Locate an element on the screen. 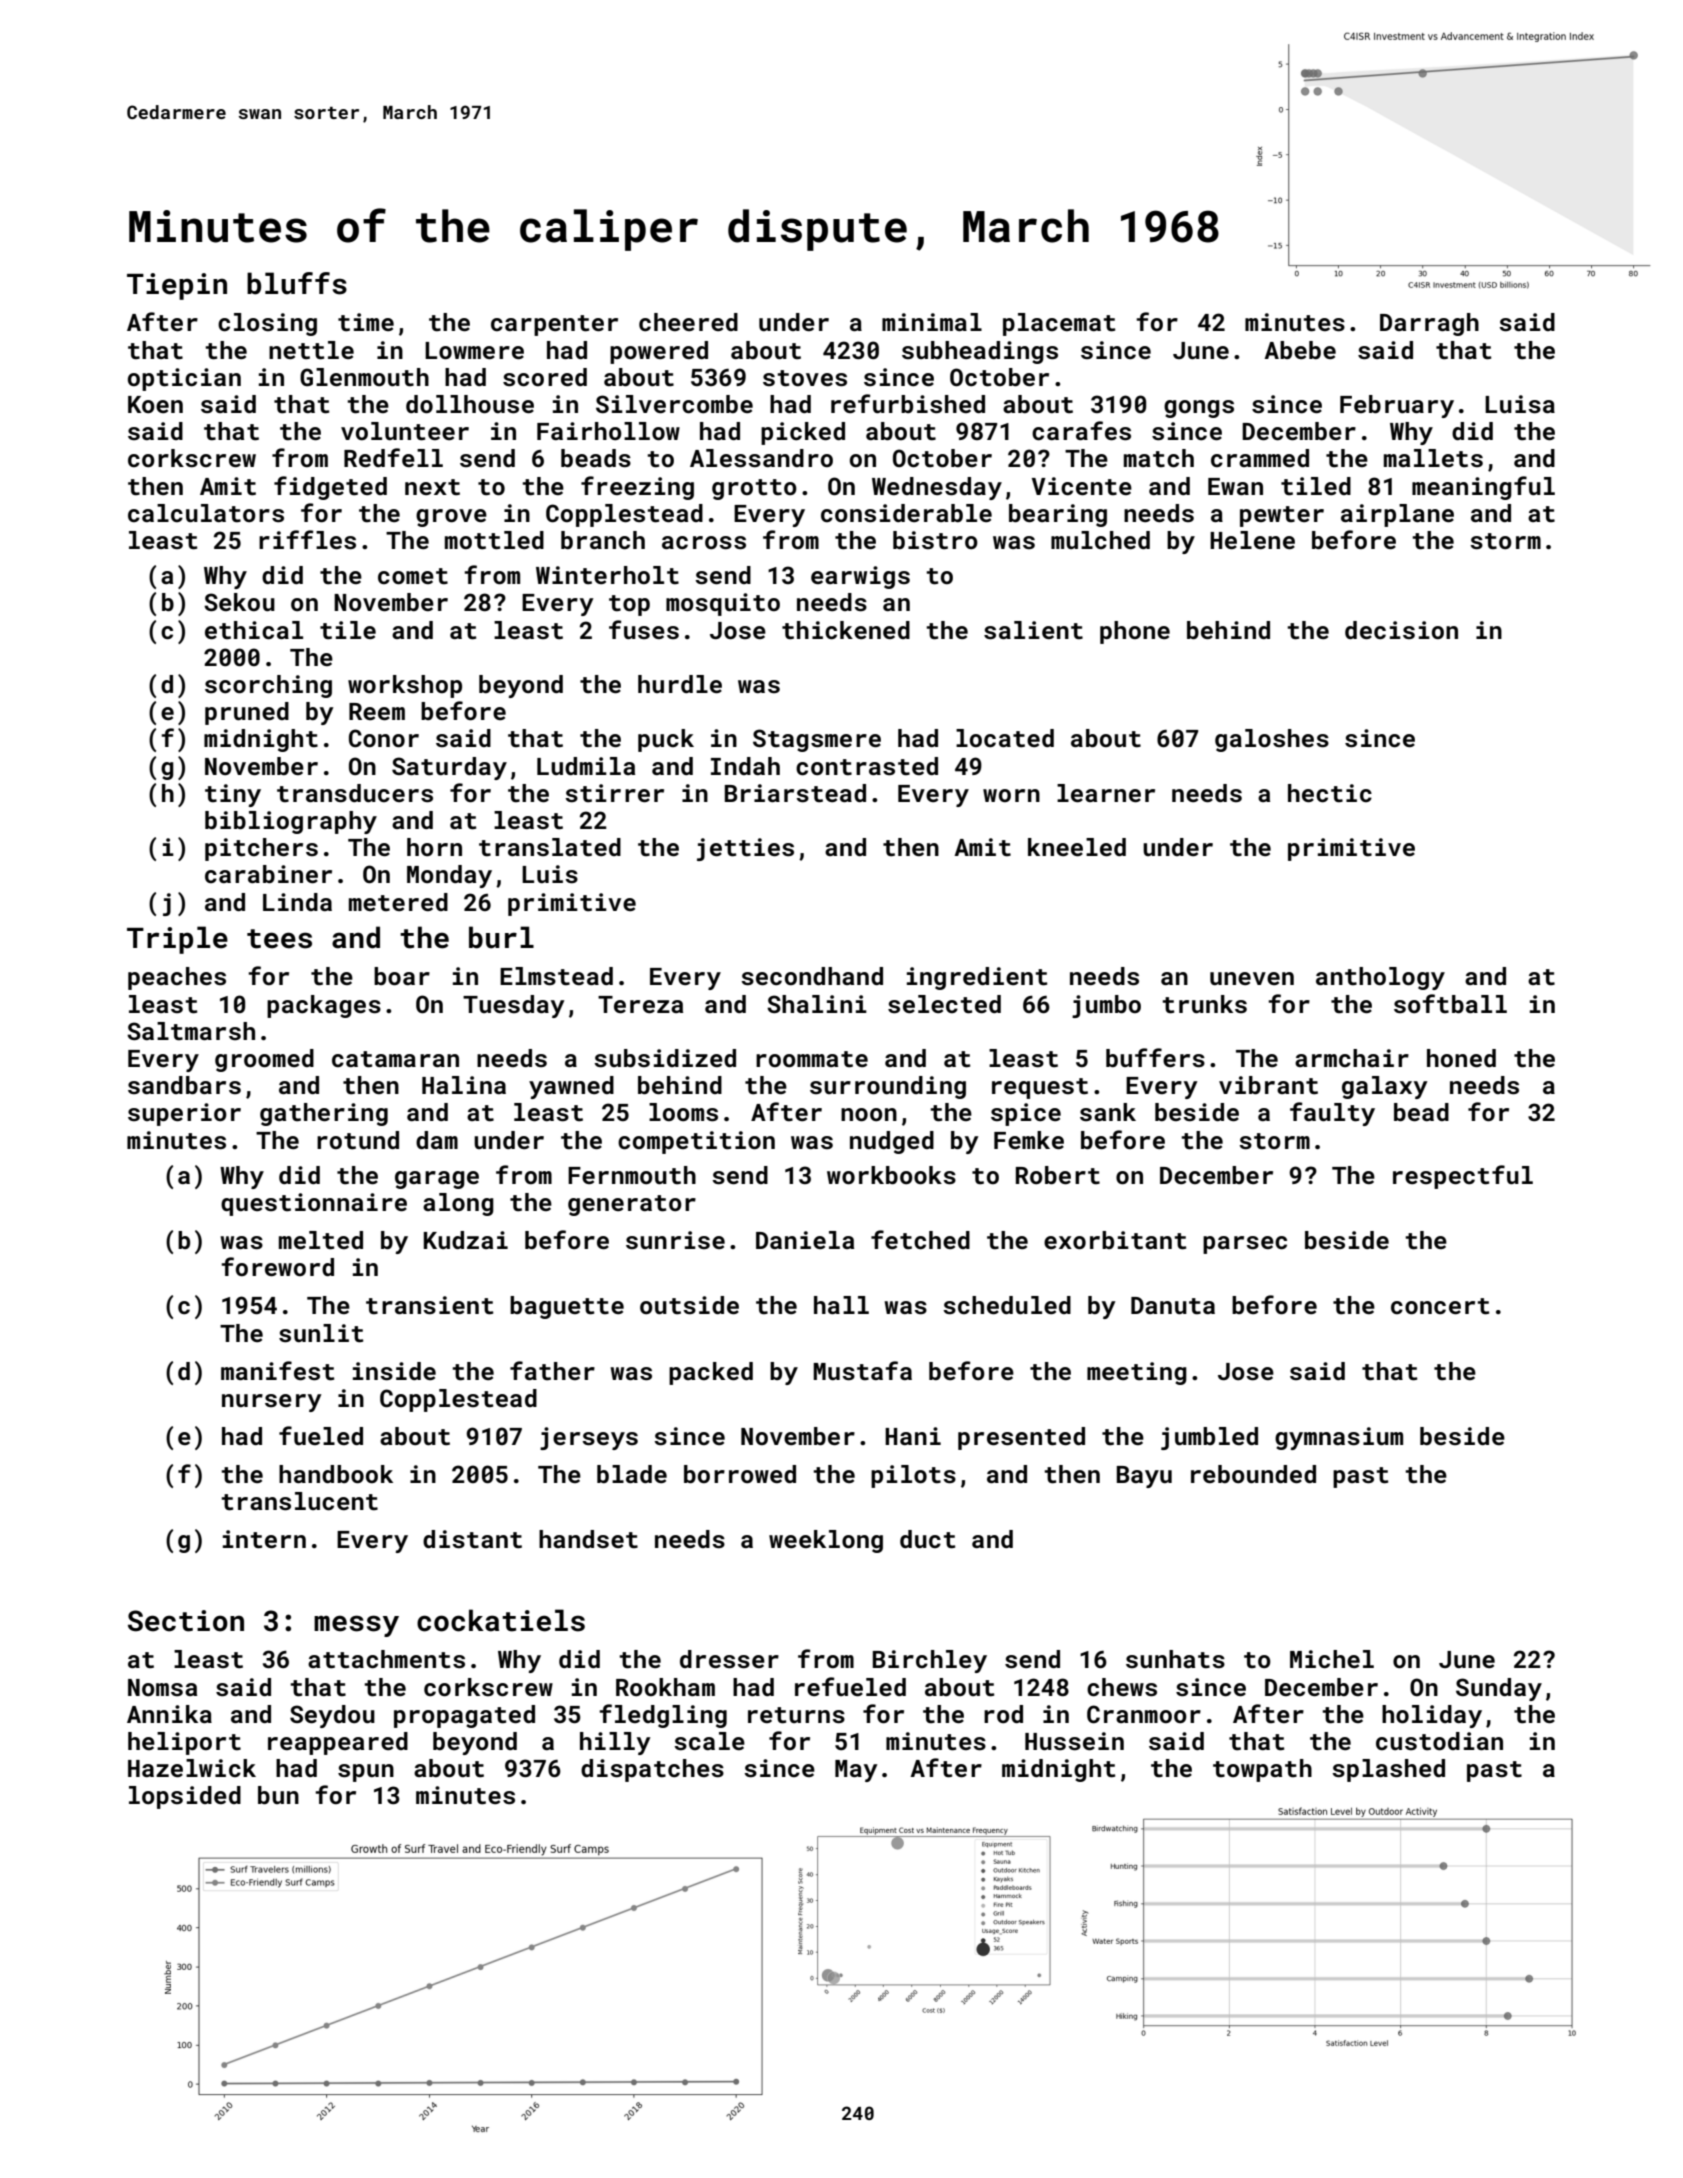  bluffs is located at coordinates (297, 283).
